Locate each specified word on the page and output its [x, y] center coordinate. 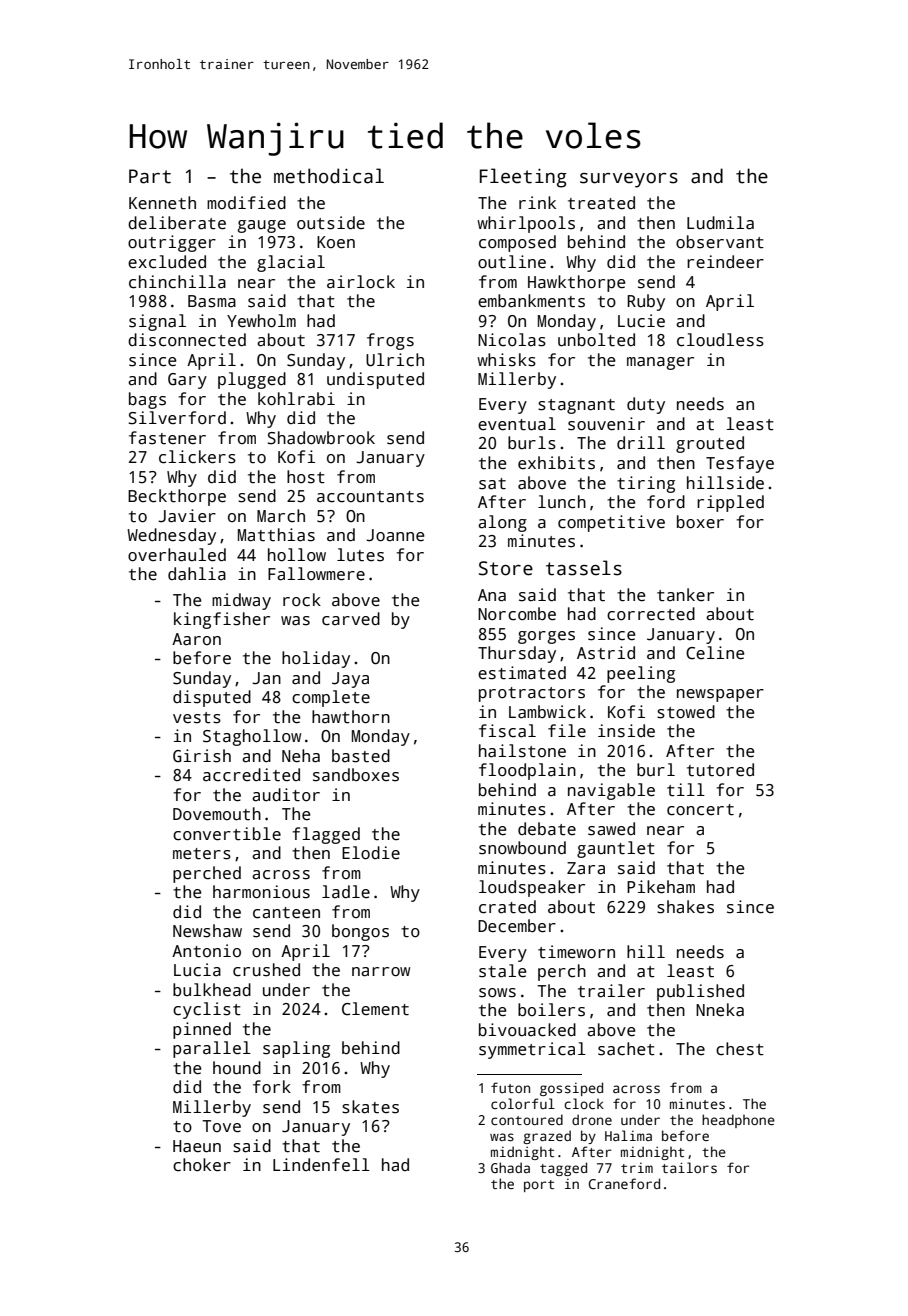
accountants [370, 497]
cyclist [207, 1010]
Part [150, 176]
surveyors [629, 180]
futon [510, 1087]
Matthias [276, 535]
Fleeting [523, 178]
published [700, 992]
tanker [685, 595]
